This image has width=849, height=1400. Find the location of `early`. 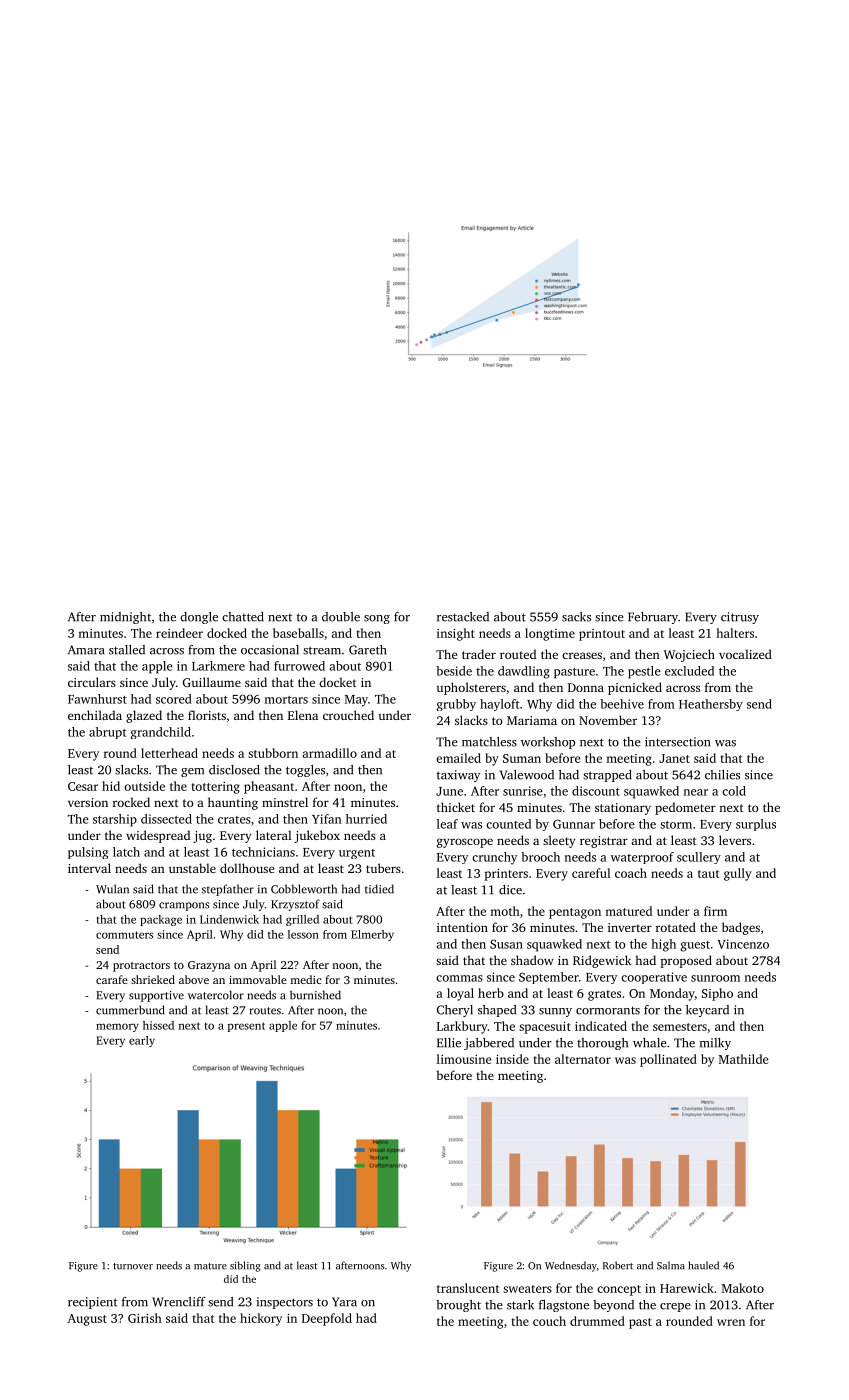

early is located at coordinates (142, 1041).
